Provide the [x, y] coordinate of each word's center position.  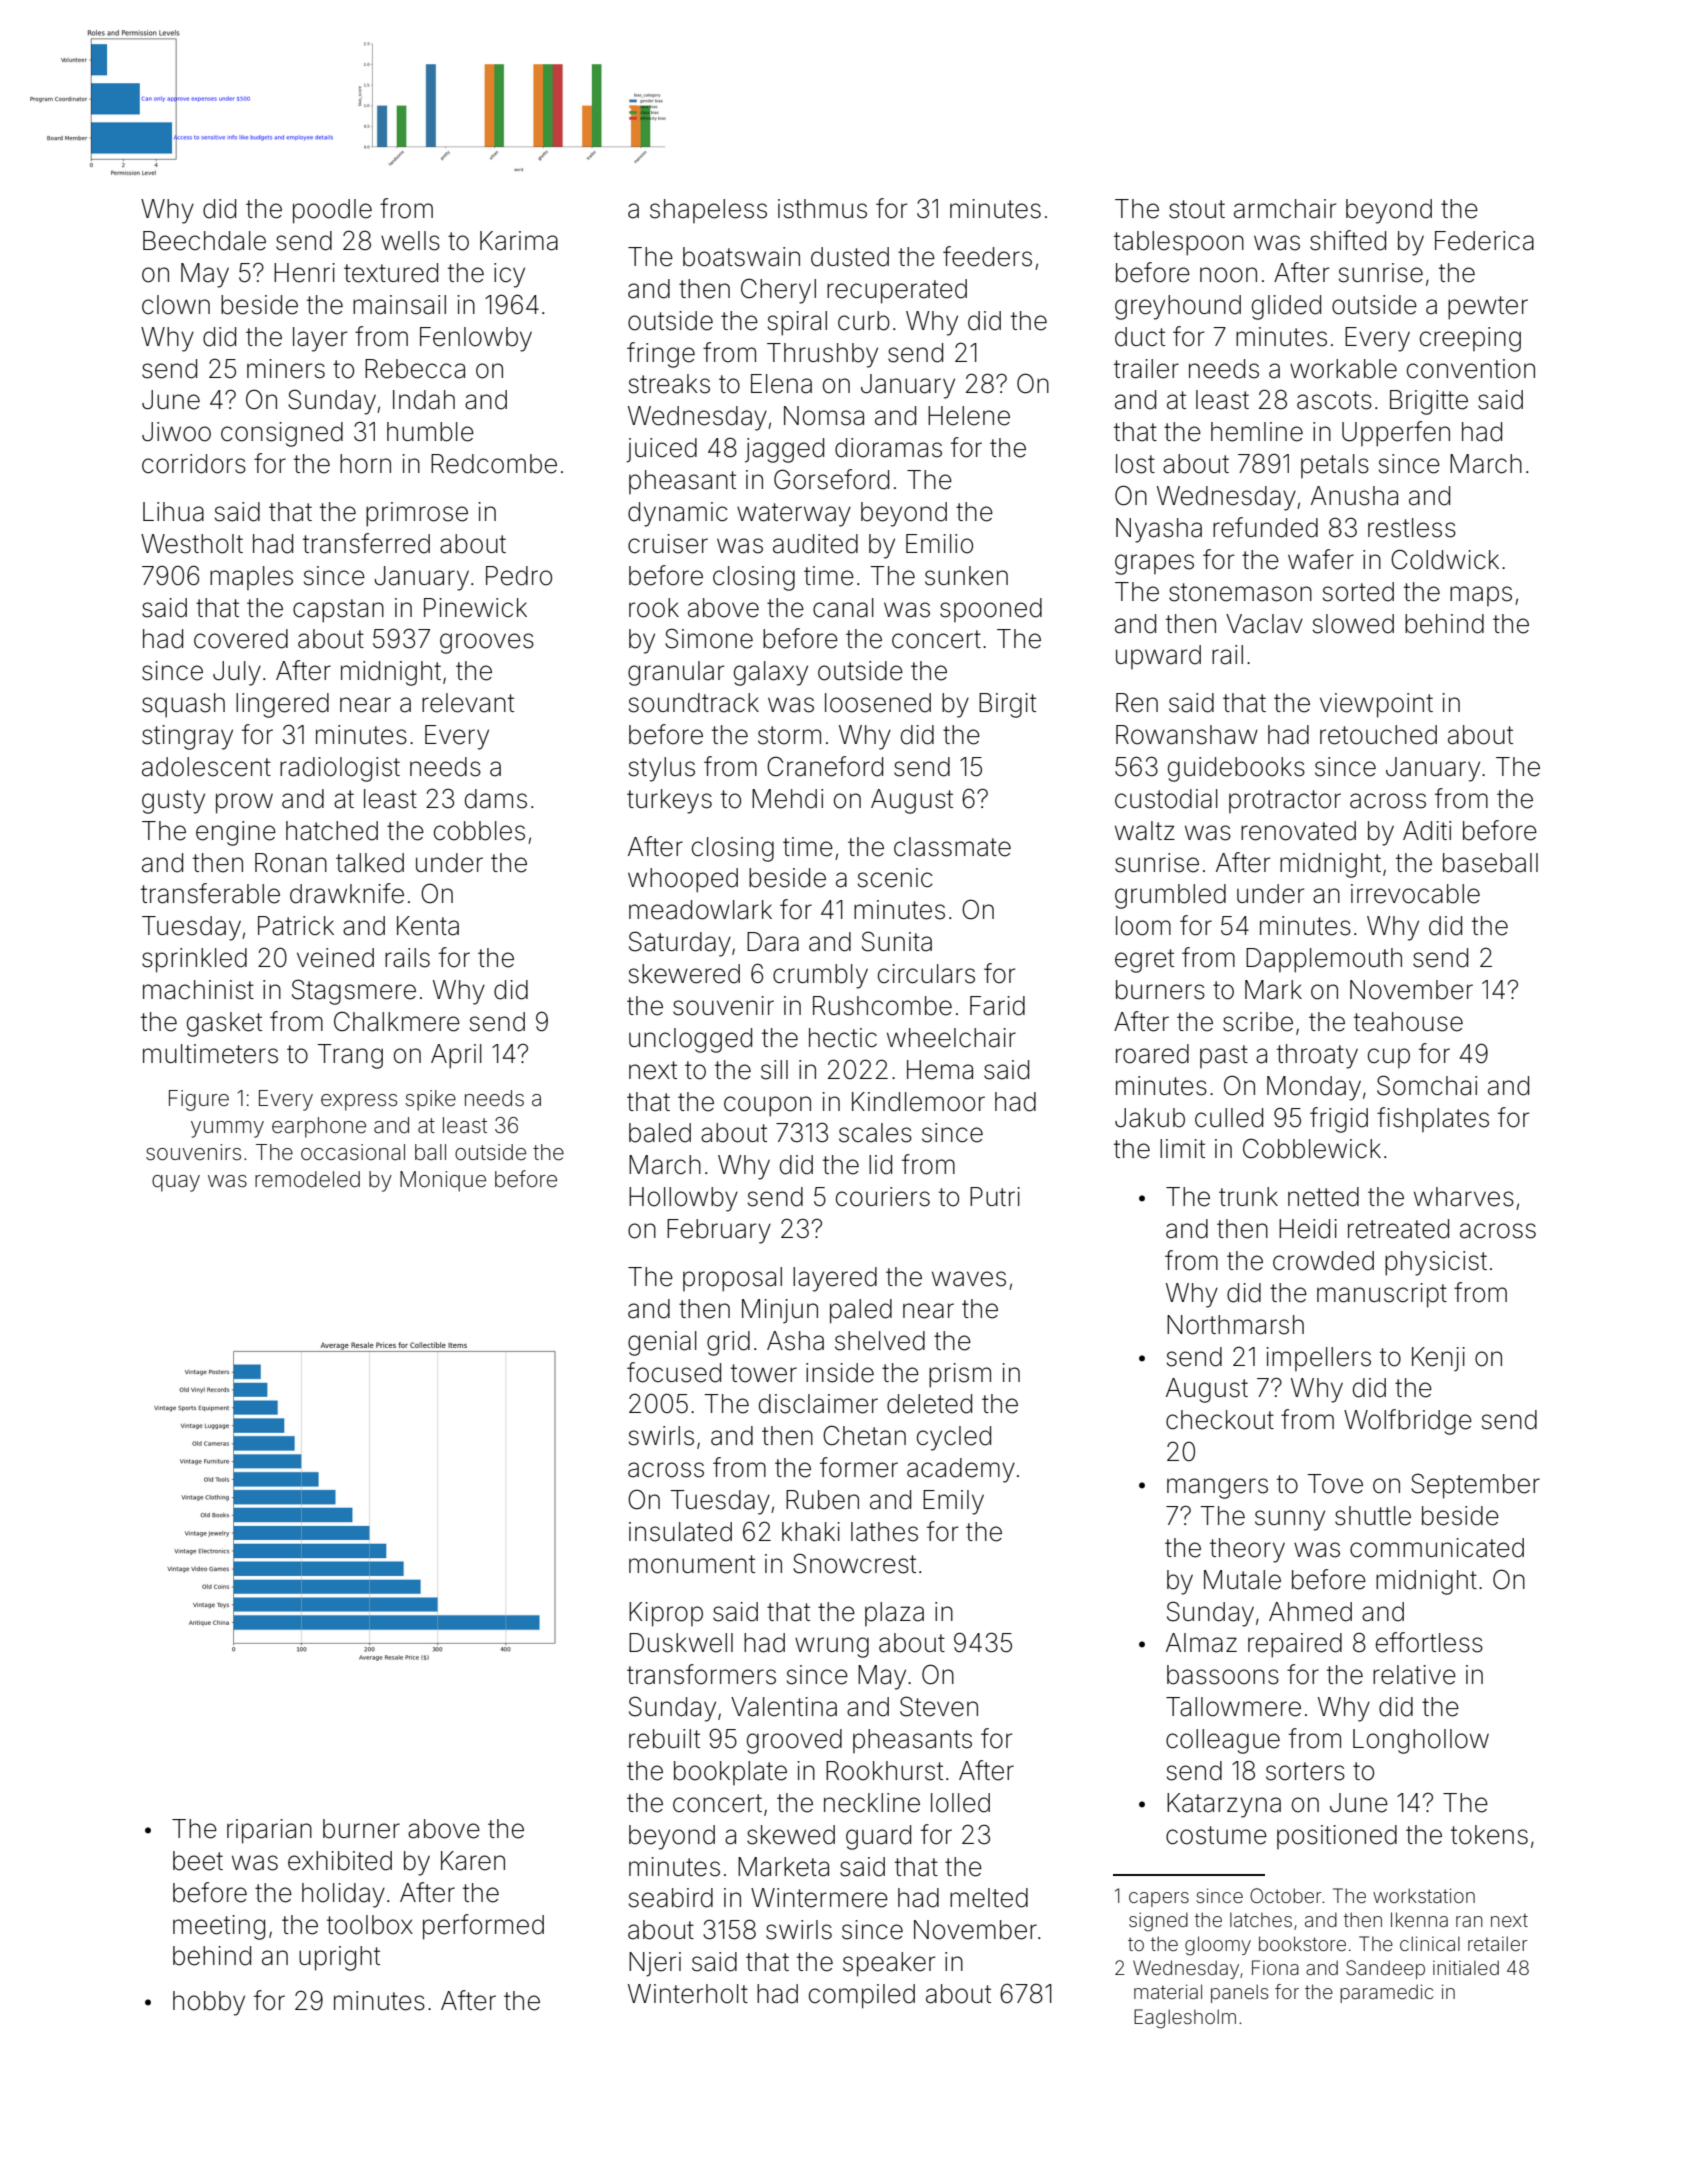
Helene [969, 416]
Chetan [864, 1435]
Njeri [655, 1964]
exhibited [340, 1861]
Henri [304, 273]
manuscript [1382, 1295]
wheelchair [951, 1038]
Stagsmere [354, 992]
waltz [1145, 831]
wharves [1464, 1197]
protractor [1285, 801]
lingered [282, 705]
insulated [680, 1532]
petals [1335, 466]
